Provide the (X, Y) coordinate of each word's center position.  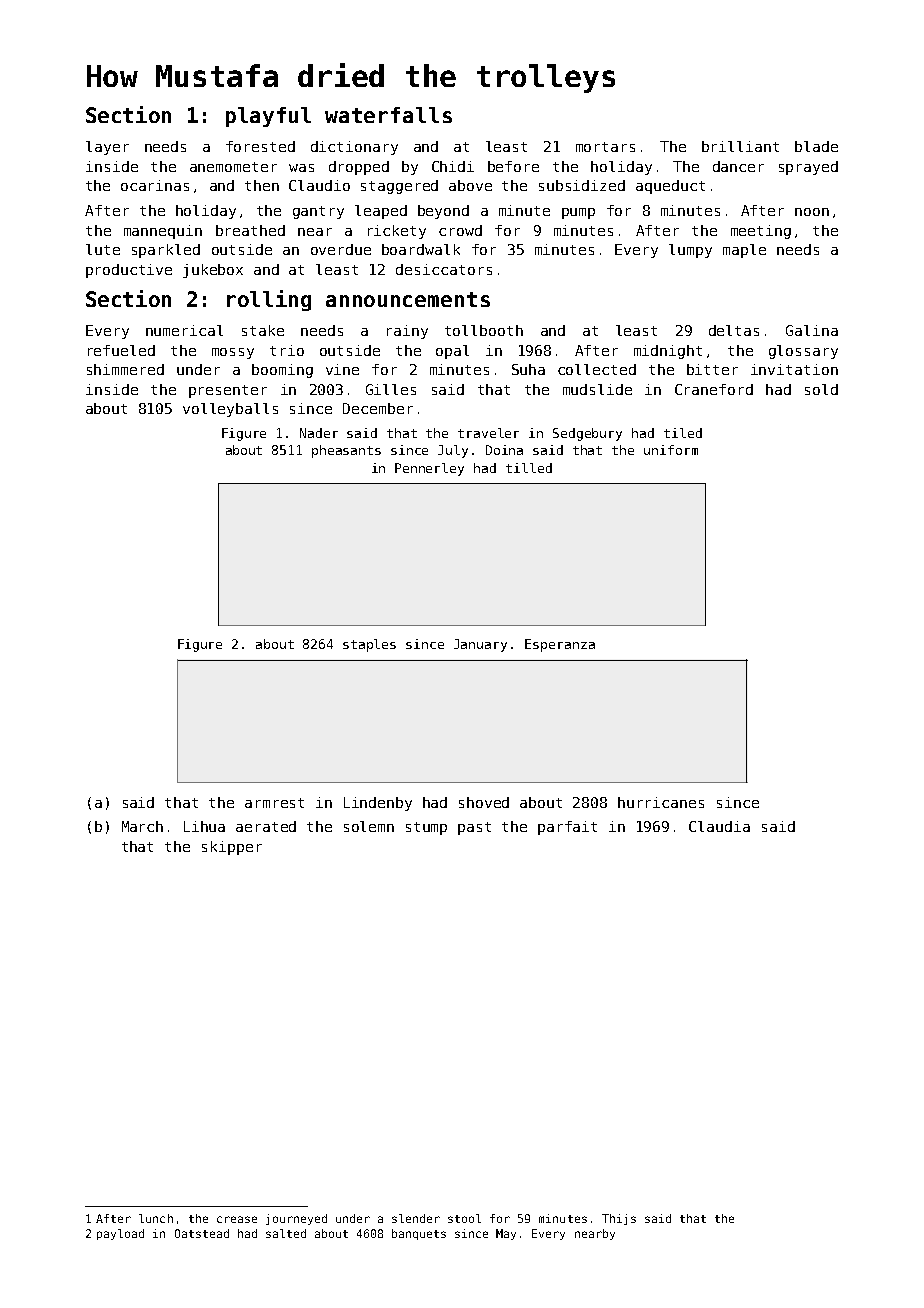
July (453, 451)
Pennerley (429, 469)
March (142, 826)
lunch (156, 1218)
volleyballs (230, 410)
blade (816, 146)
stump (426, 828)
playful (268, 117)
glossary (803, 352)
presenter (228, 391)
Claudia (719, 826)
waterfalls (388, 115)
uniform (671, 450)
